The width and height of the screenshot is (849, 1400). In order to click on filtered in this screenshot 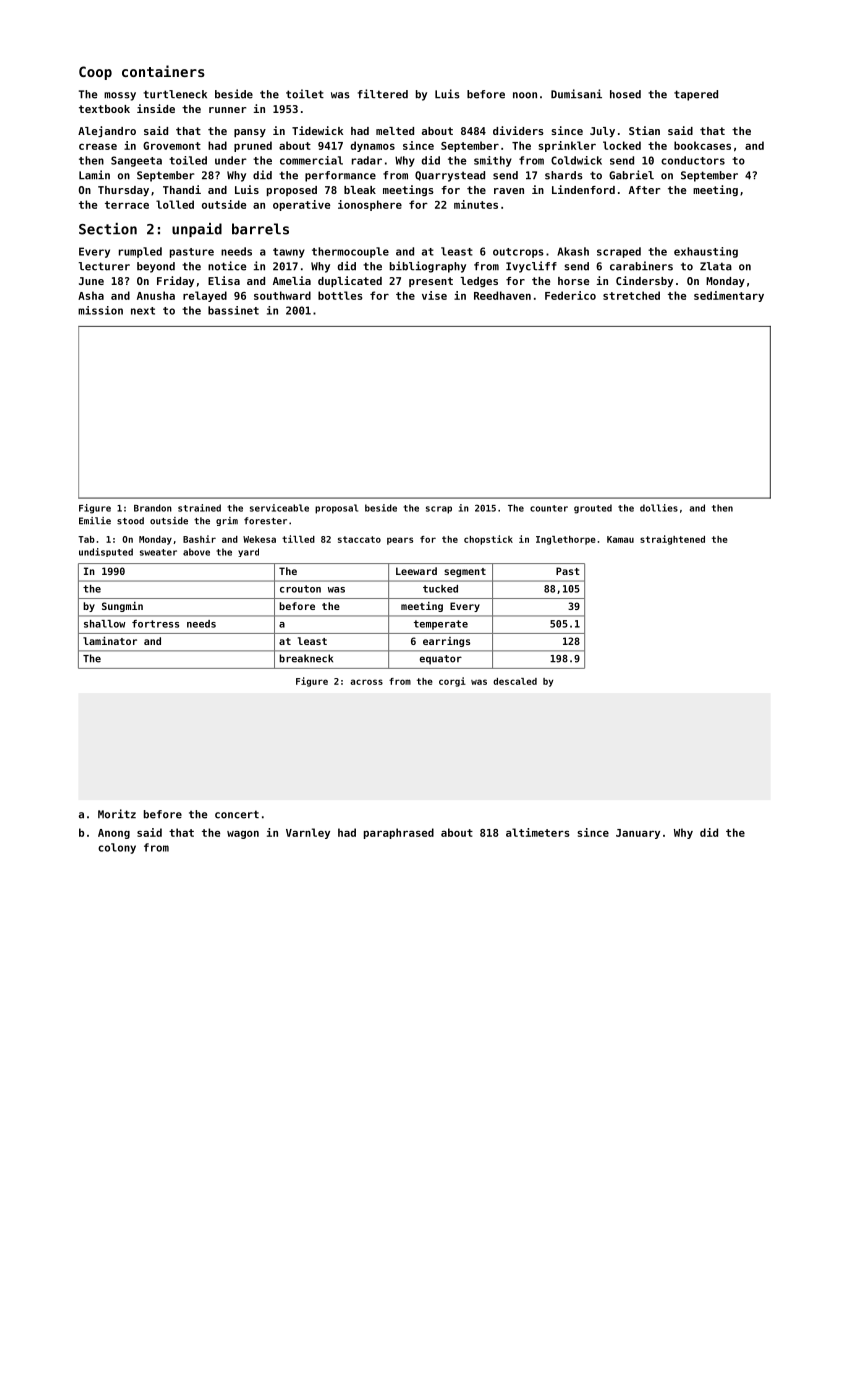, I will do `click(383, 94)`.
